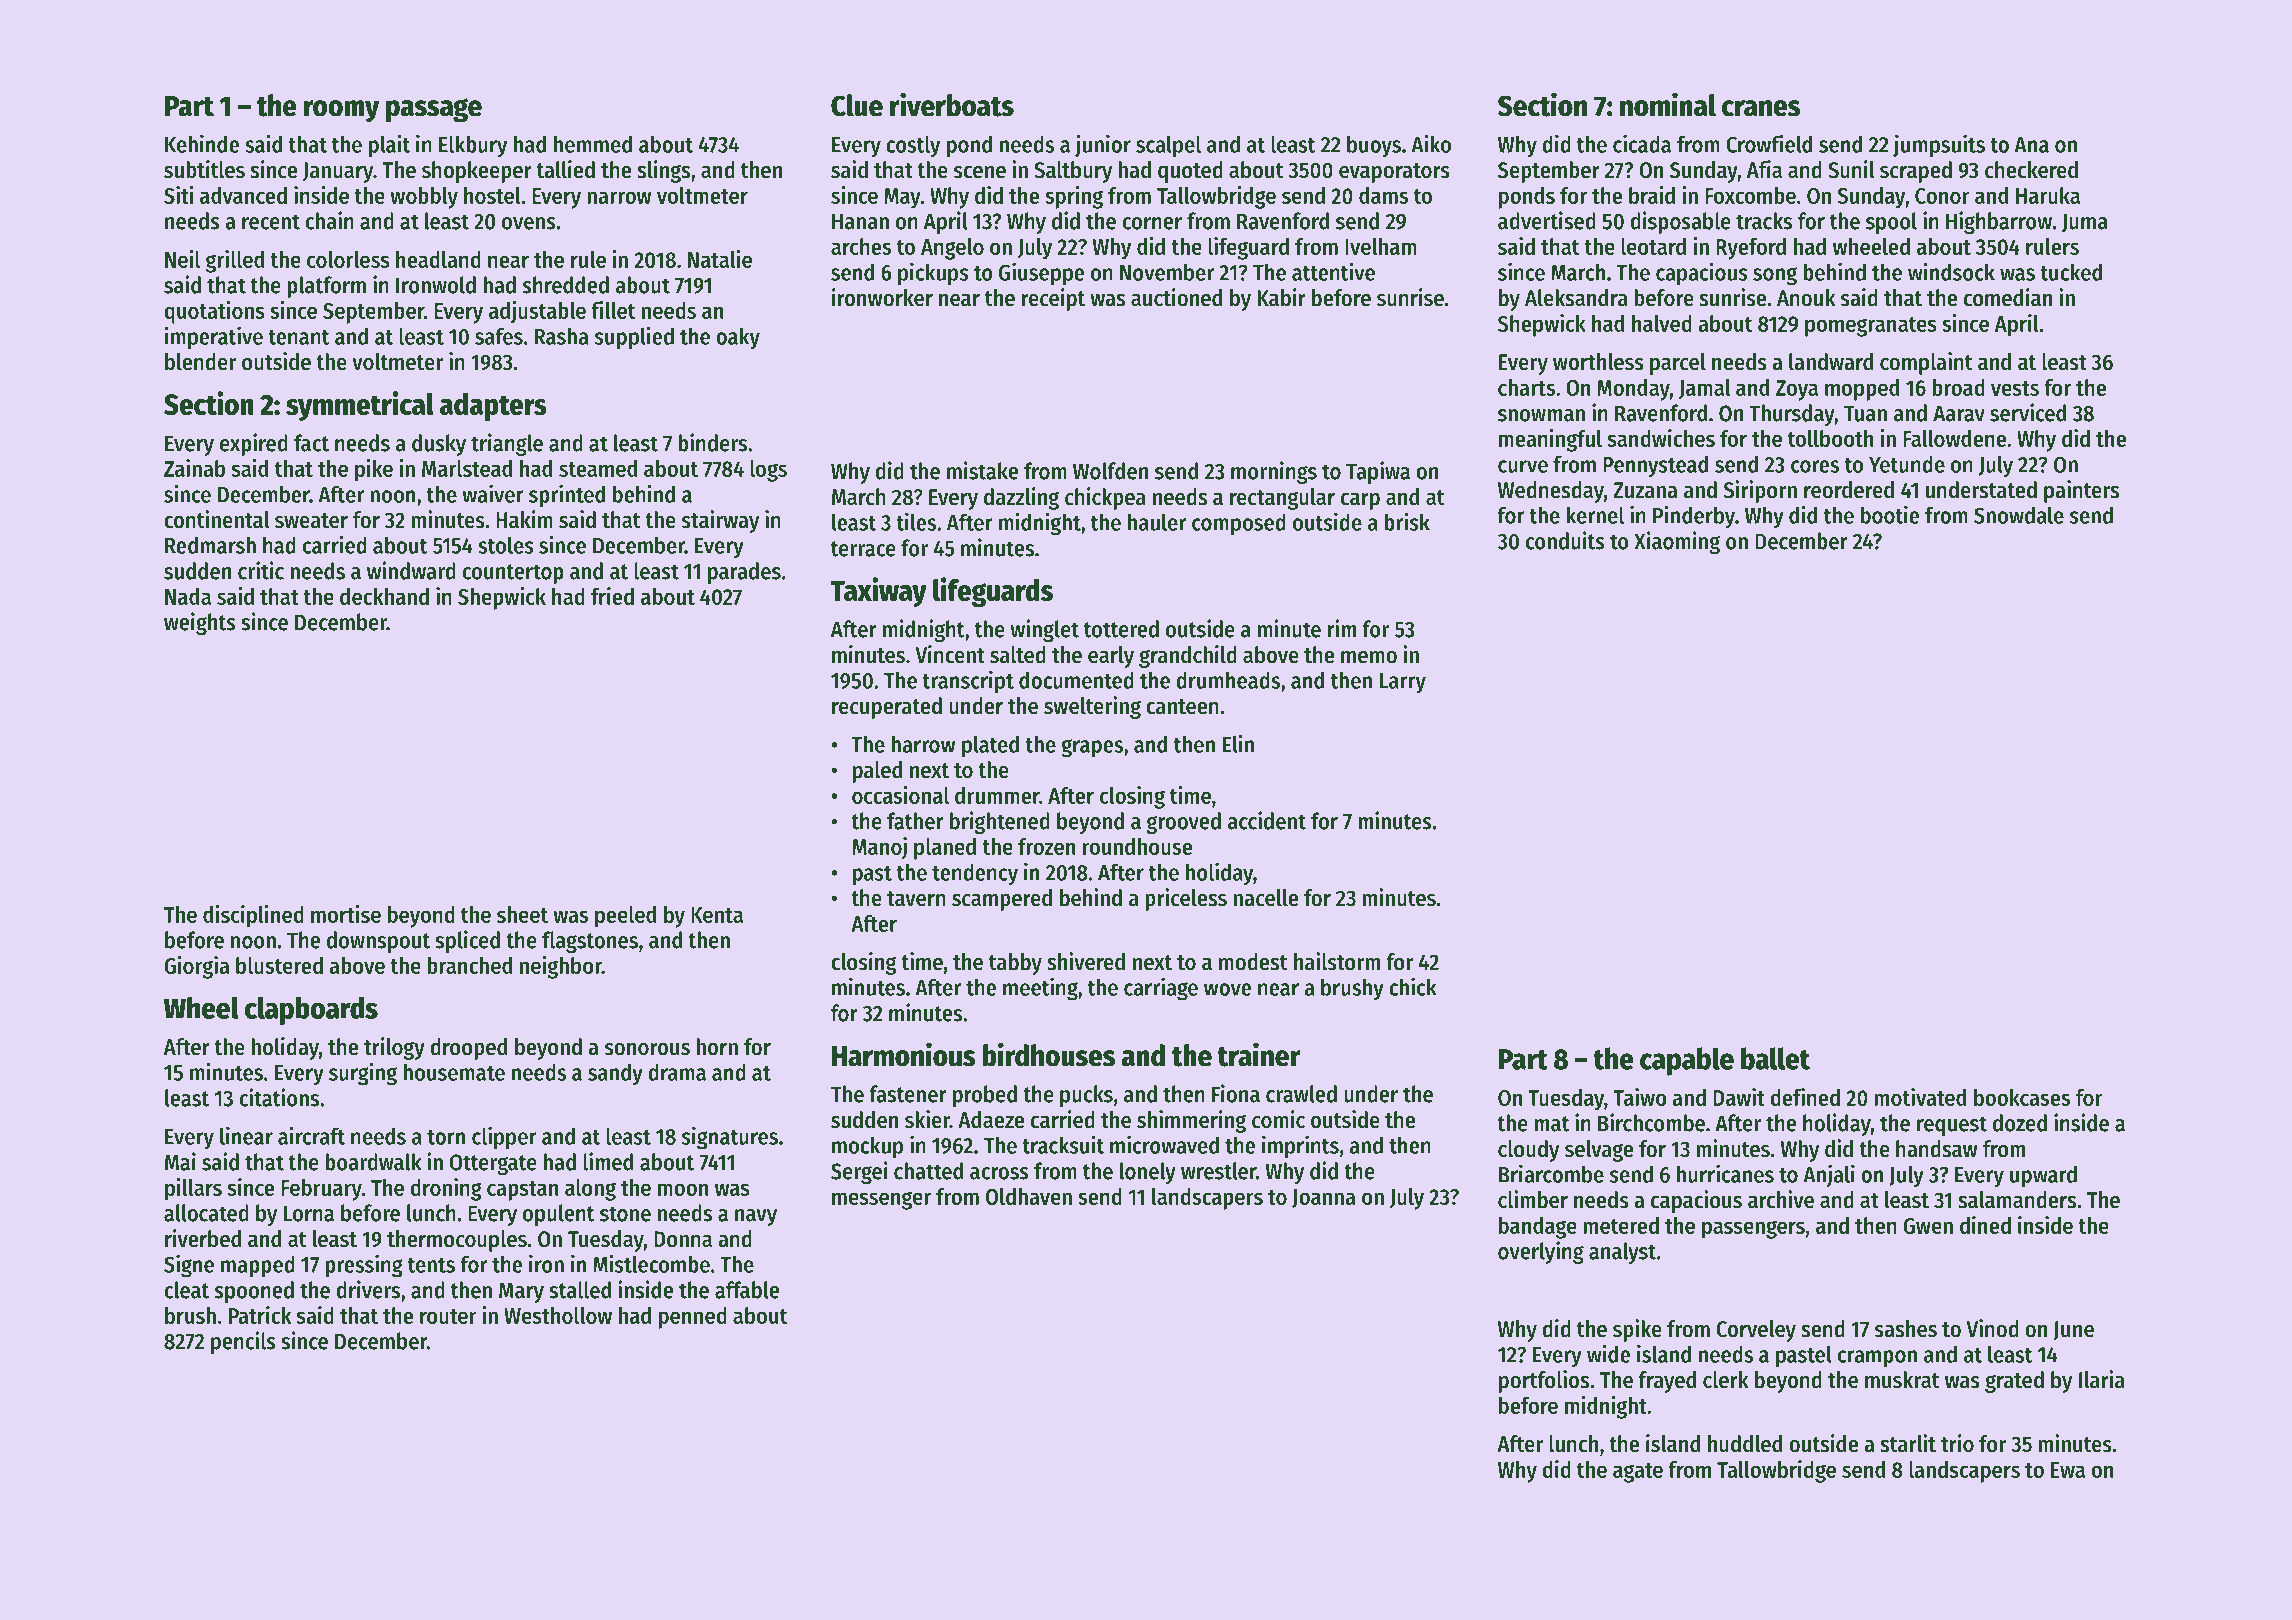  What do you see at coordinates (598, 468) in the screenshot?
I see `steamed` at bounding box center [598, 468].
